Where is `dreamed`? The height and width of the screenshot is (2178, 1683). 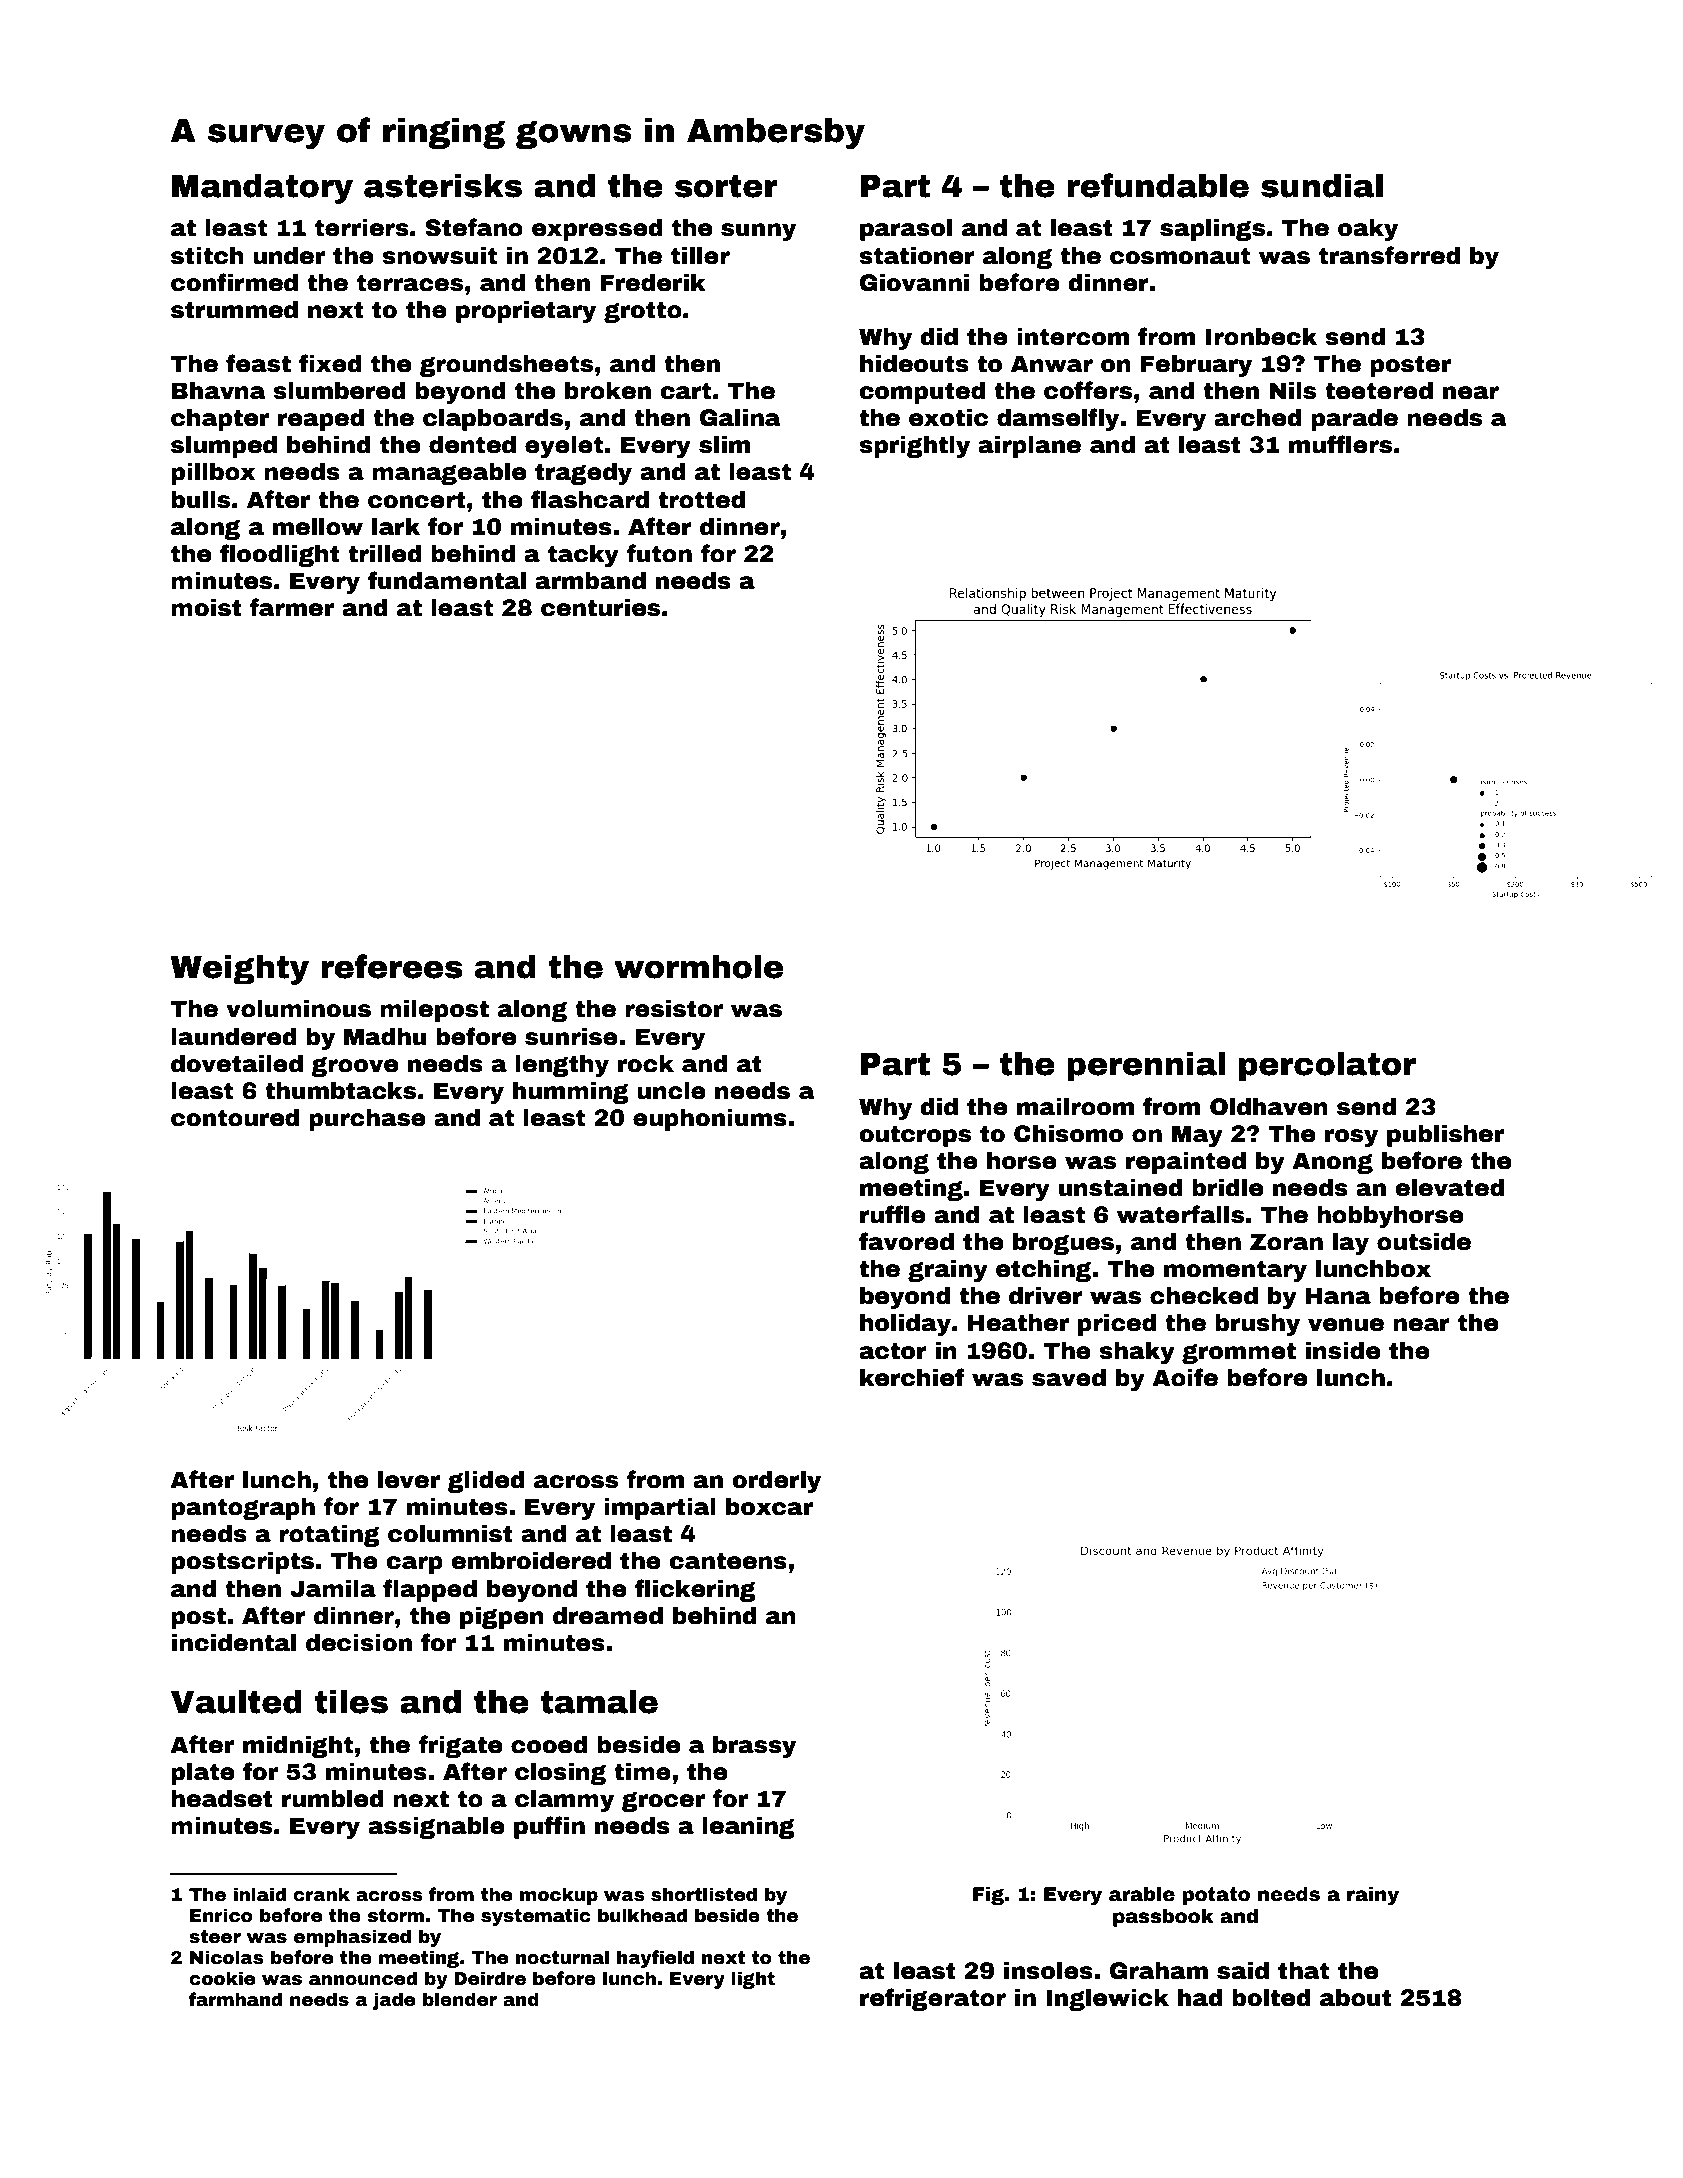 dreamed is located at coordinates (608, 1616).
